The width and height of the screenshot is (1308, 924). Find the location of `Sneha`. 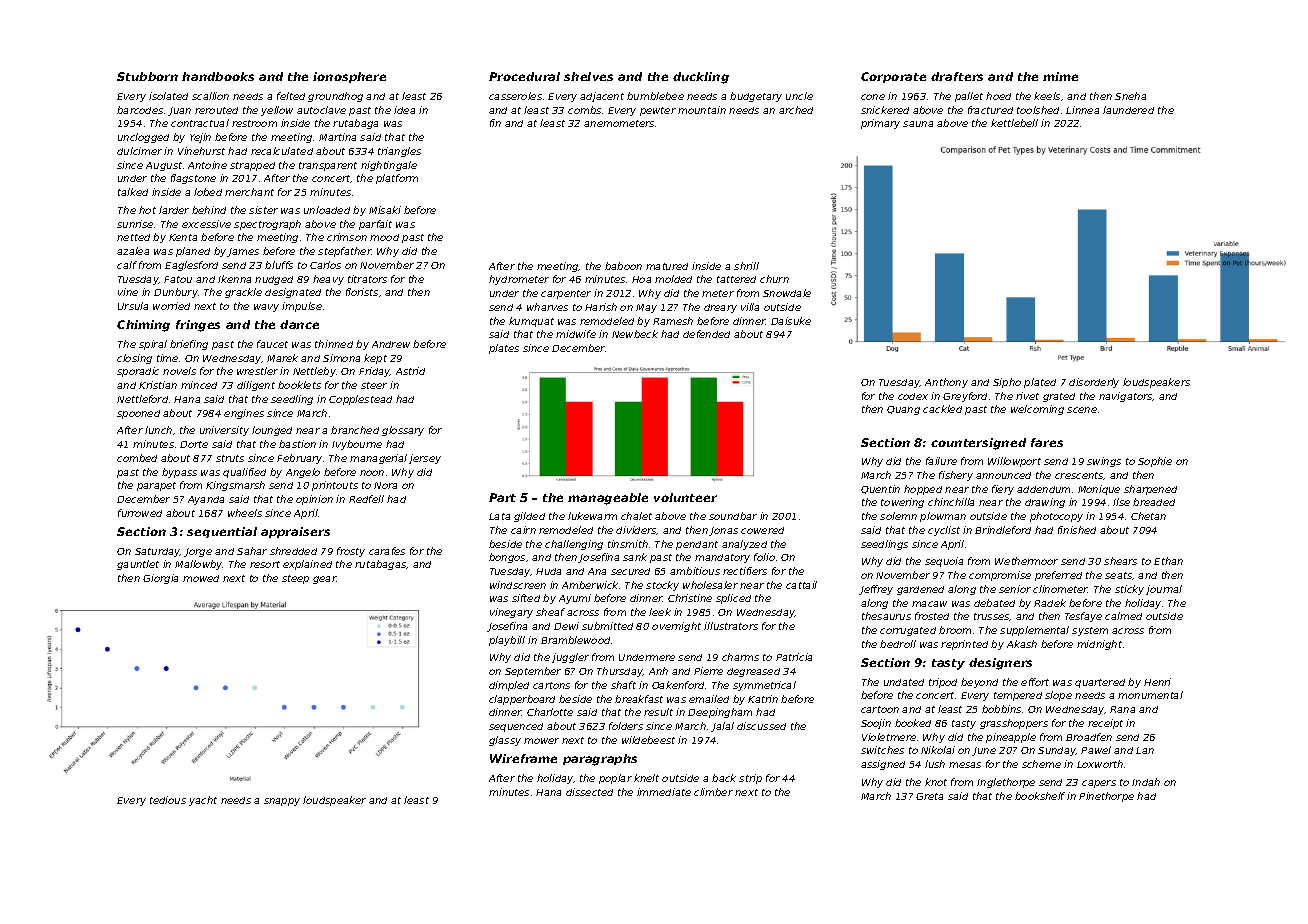

Sneha is located at coordinates (1130, 96).
